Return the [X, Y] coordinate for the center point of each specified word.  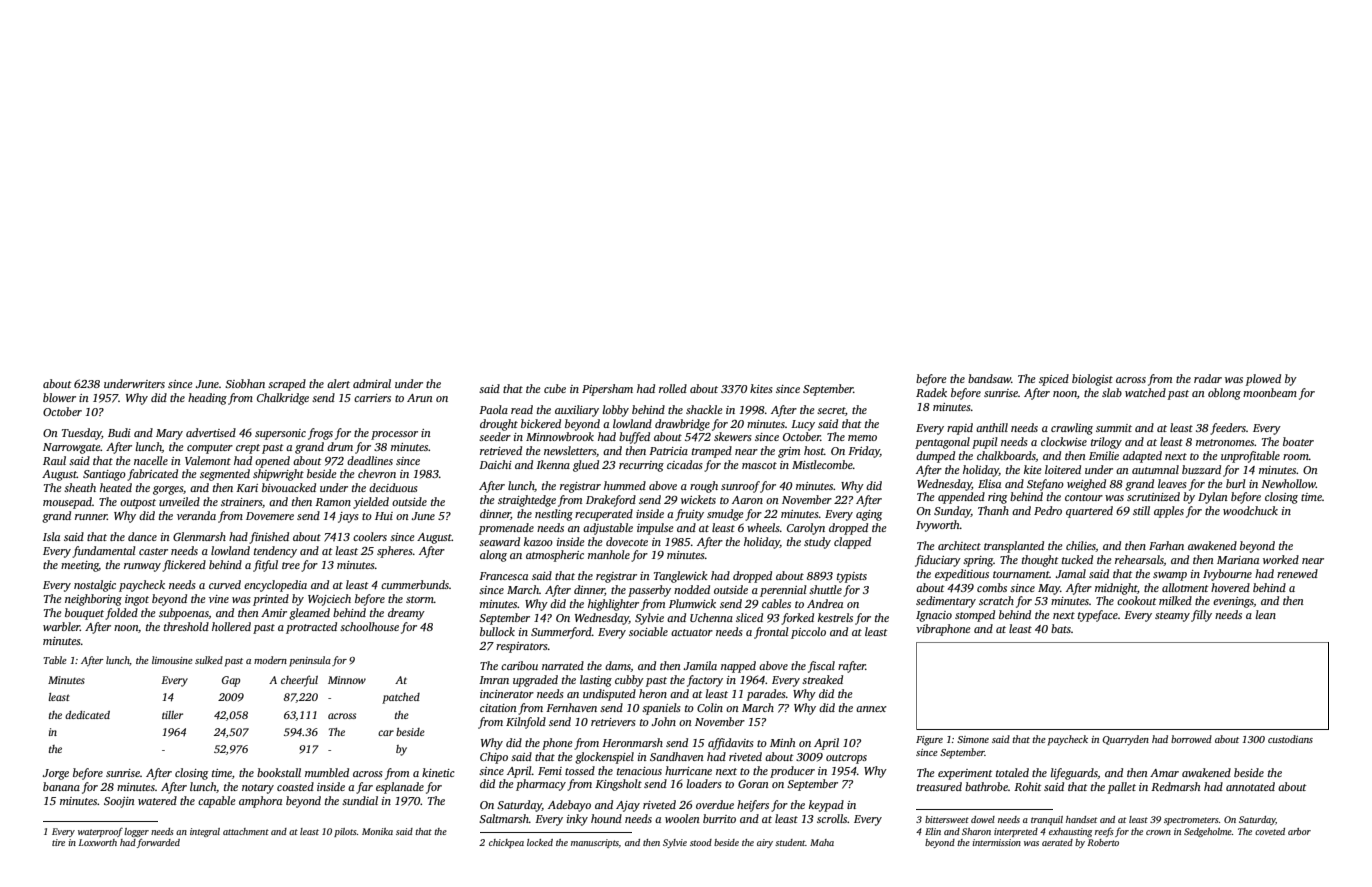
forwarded [158, 843]
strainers [241, 502]
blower [59, 397]
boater [1298, 441]
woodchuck [1250, 510]
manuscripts [595, 843]
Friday [864, 452]
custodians [1290, 739]
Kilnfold [526, 723]
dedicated [87, 715]
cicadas [685, 464]
